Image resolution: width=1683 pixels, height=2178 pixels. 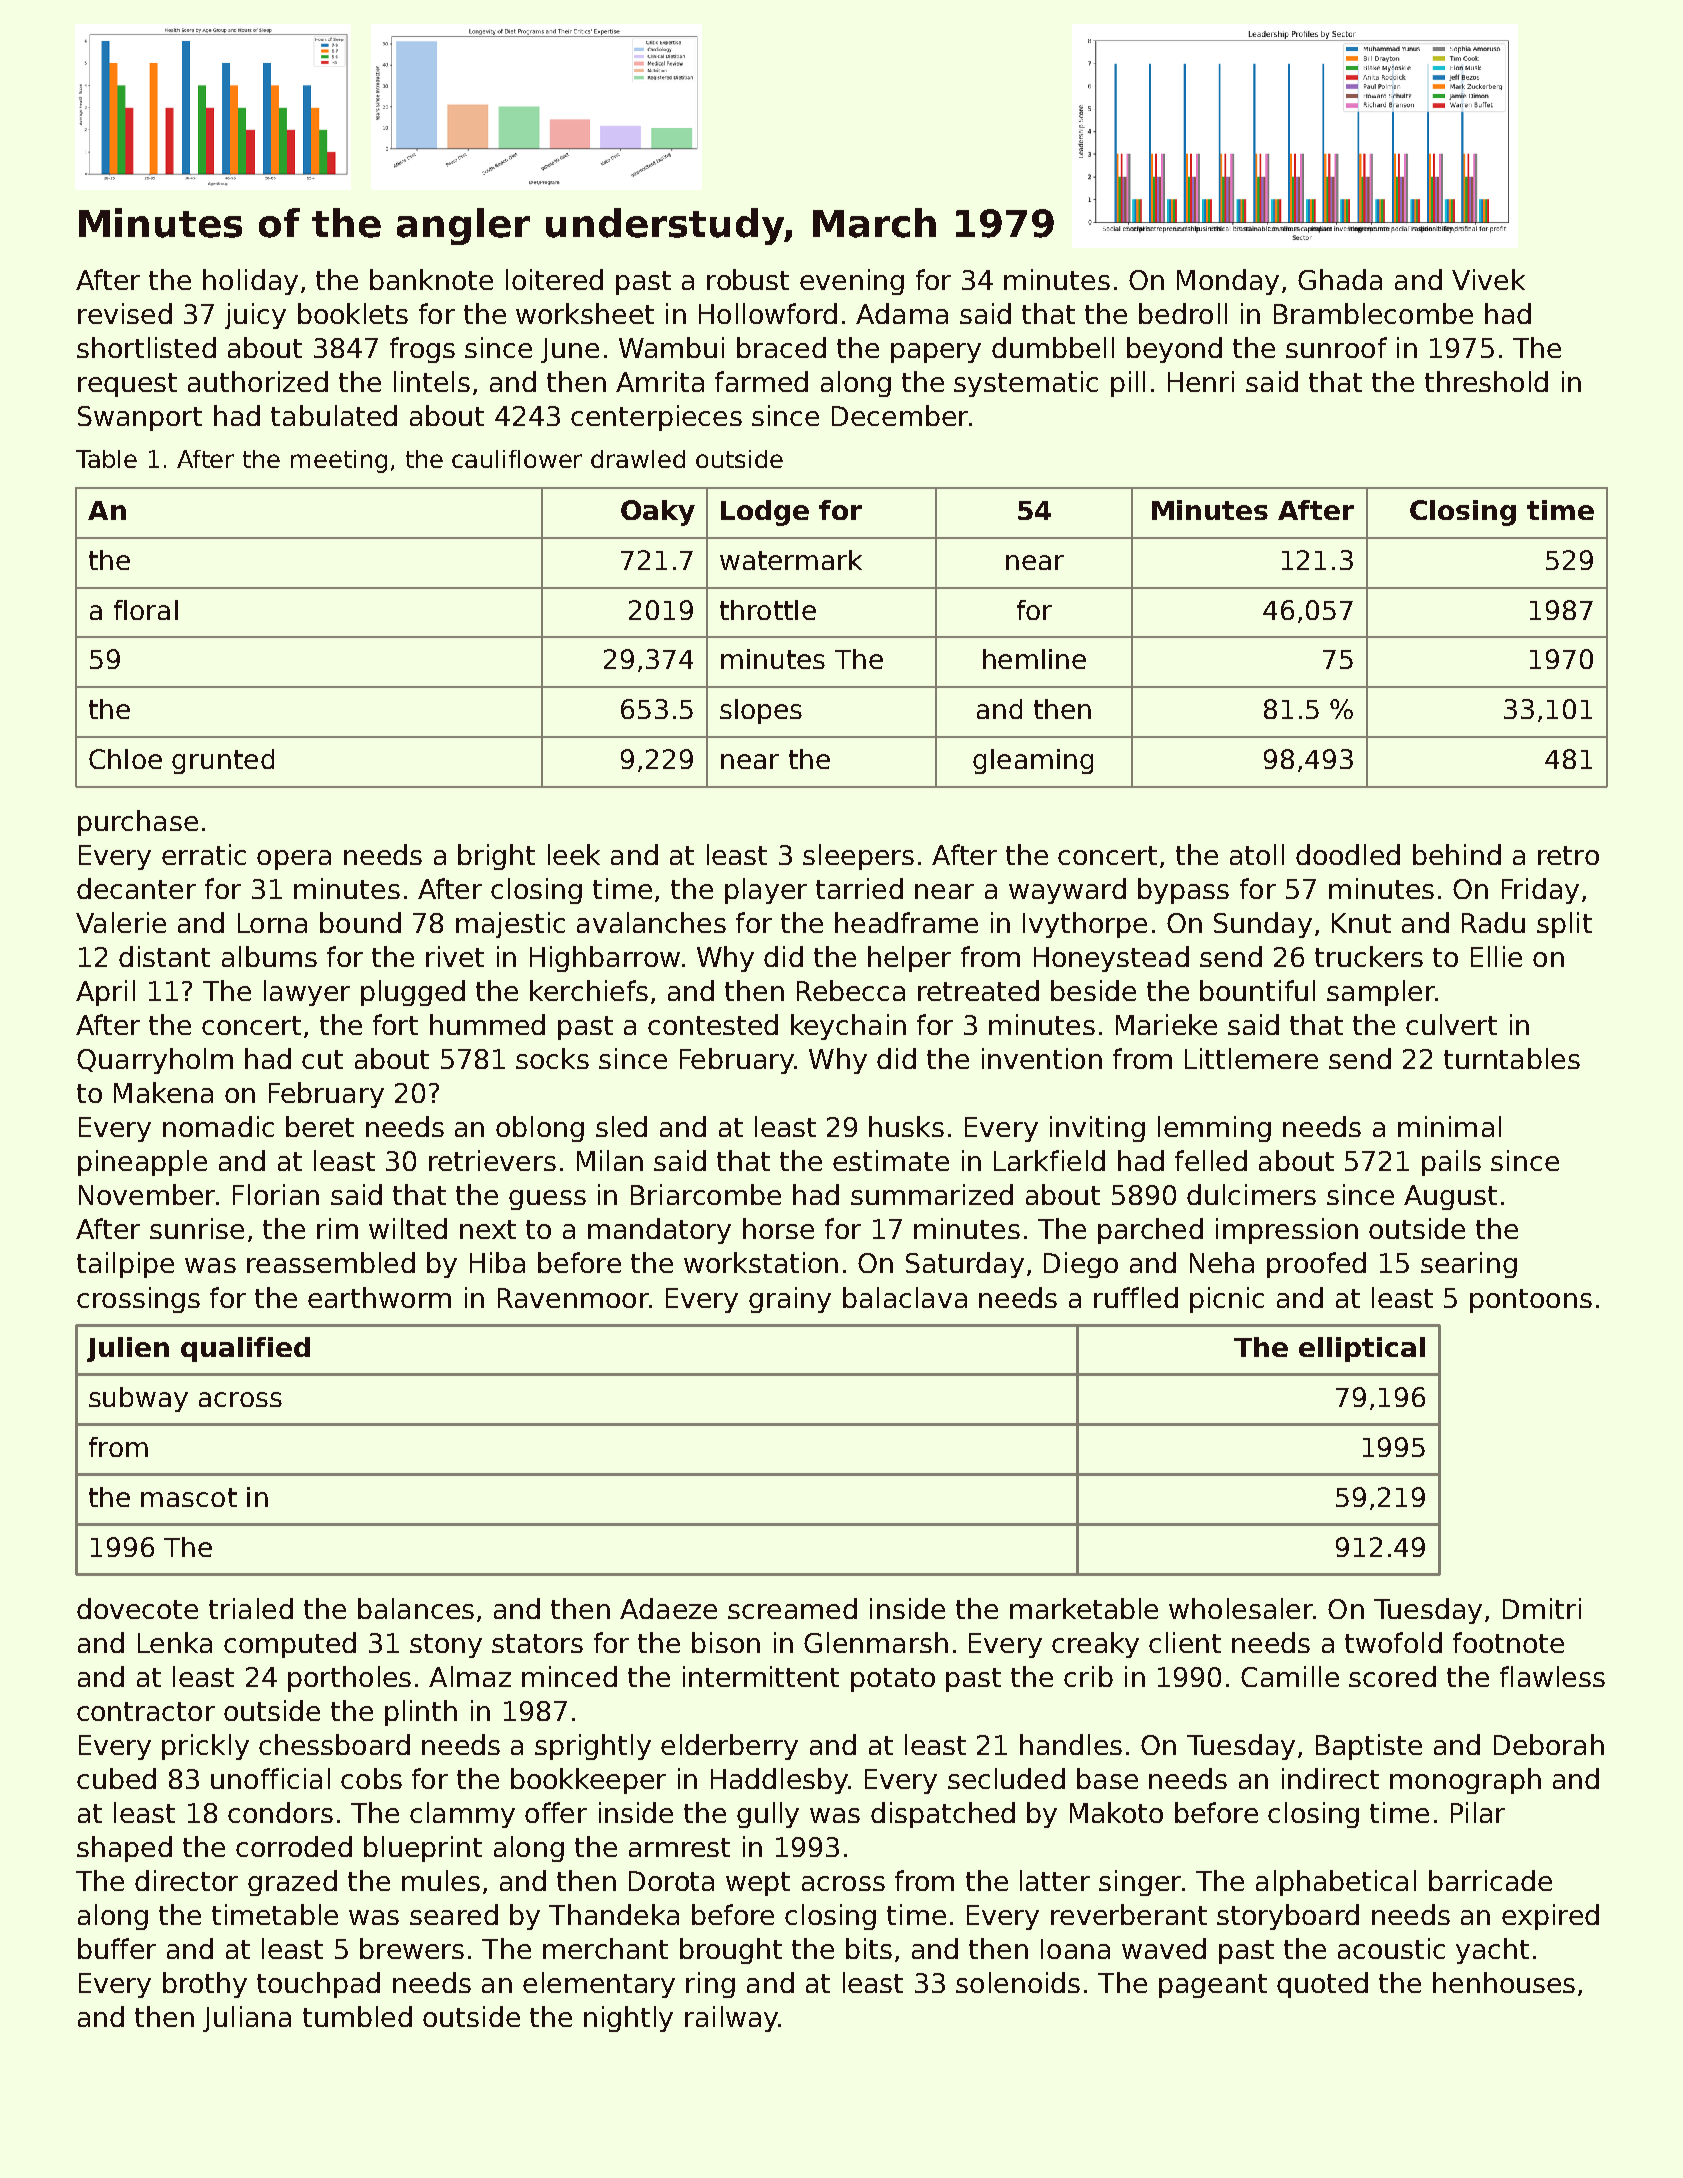 I want to click on lintels, so click(x=432, y=381).
